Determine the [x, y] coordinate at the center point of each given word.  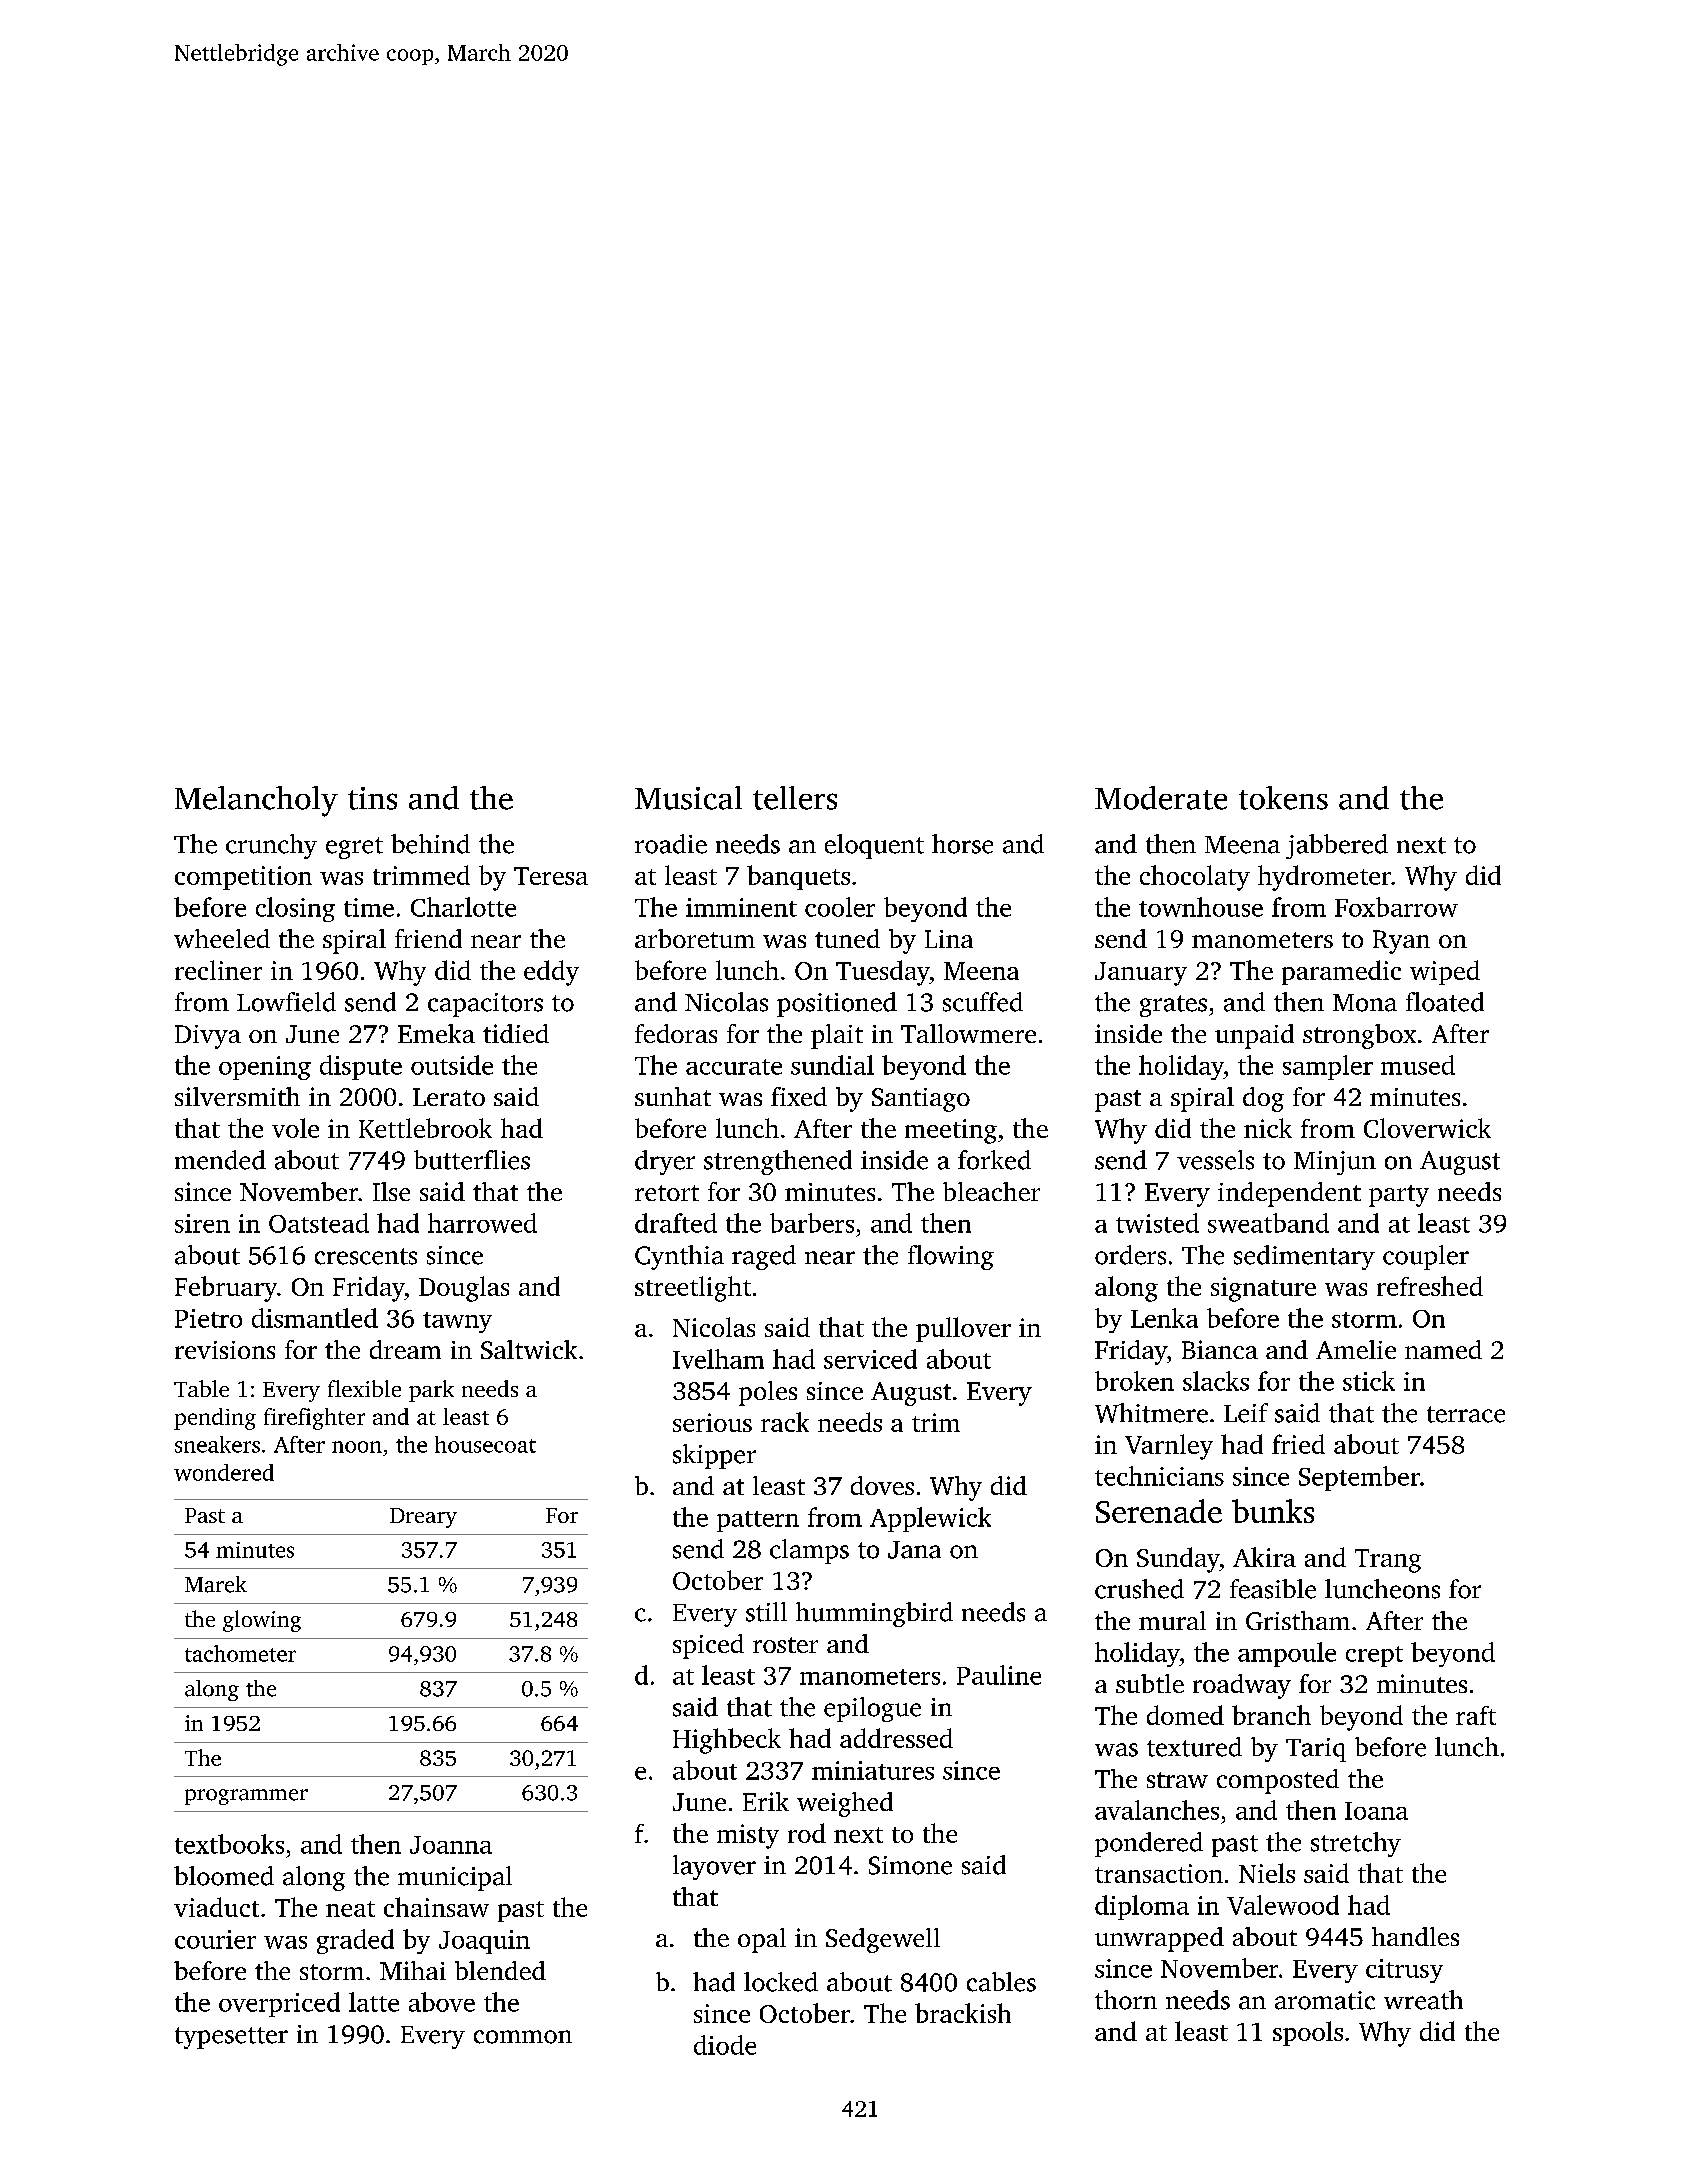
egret [354, 848]
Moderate [1161, 798]
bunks [1273, 1511]
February [226, 1289]
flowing [951, 1257]
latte [374, 2002]
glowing [262, 1621]
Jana [914, 1550]
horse [962, 844]
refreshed [1430, 1286]
